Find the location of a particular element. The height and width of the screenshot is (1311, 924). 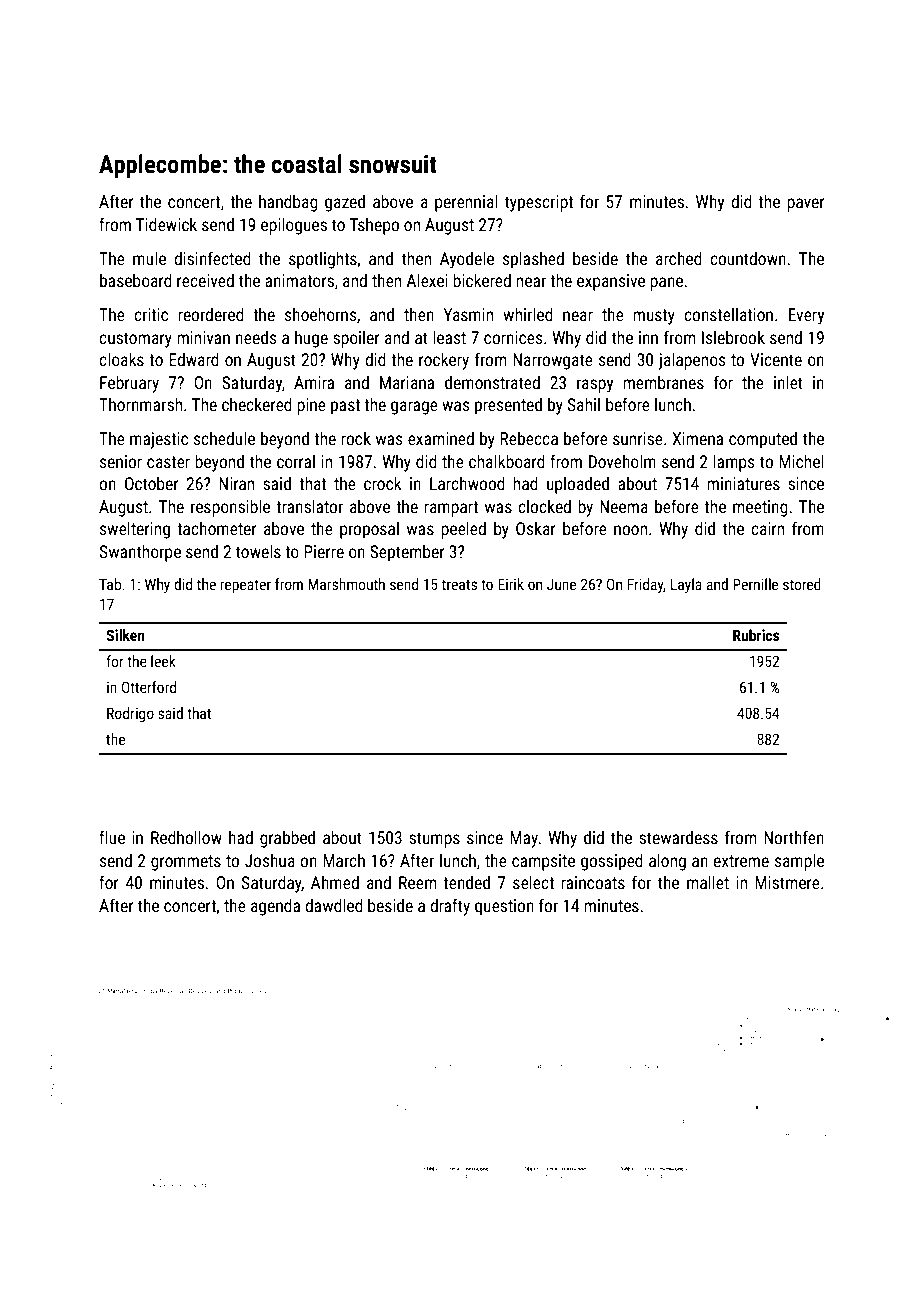

Narrowgate is located at coordinates (553, 361).
